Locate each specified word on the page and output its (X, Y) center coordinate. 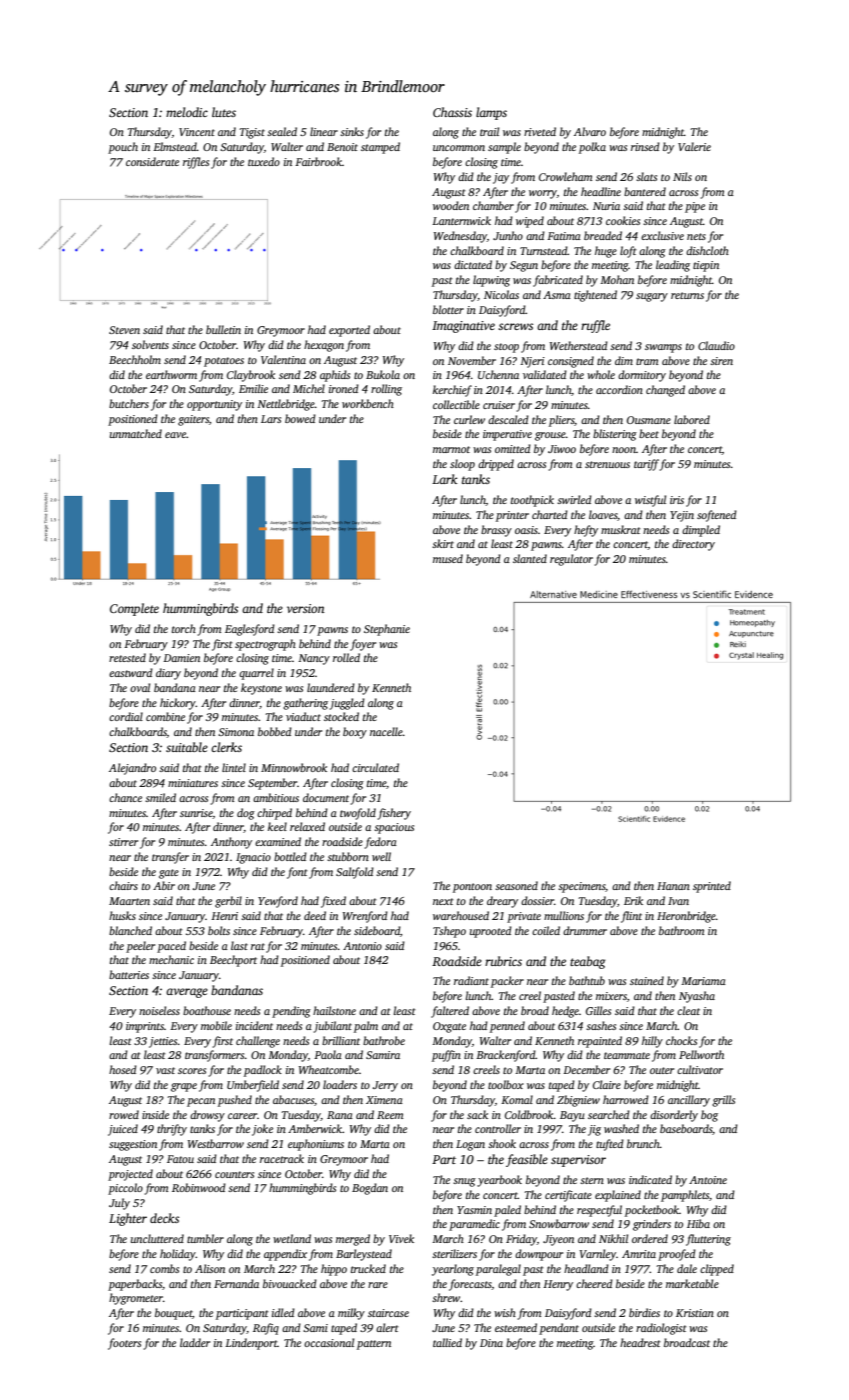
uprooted (491, 932)
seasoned (516, 885)
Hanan (673, 886)
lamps (491, 113)
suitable (187, 747)
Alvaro (590, 131)
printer (512, 516)
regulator (571, 560)
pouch (123, 148)
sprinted (712, 887)
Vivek (401, 1238)
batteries (129, 974)
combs (164, 1268)
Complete (134, 609)
